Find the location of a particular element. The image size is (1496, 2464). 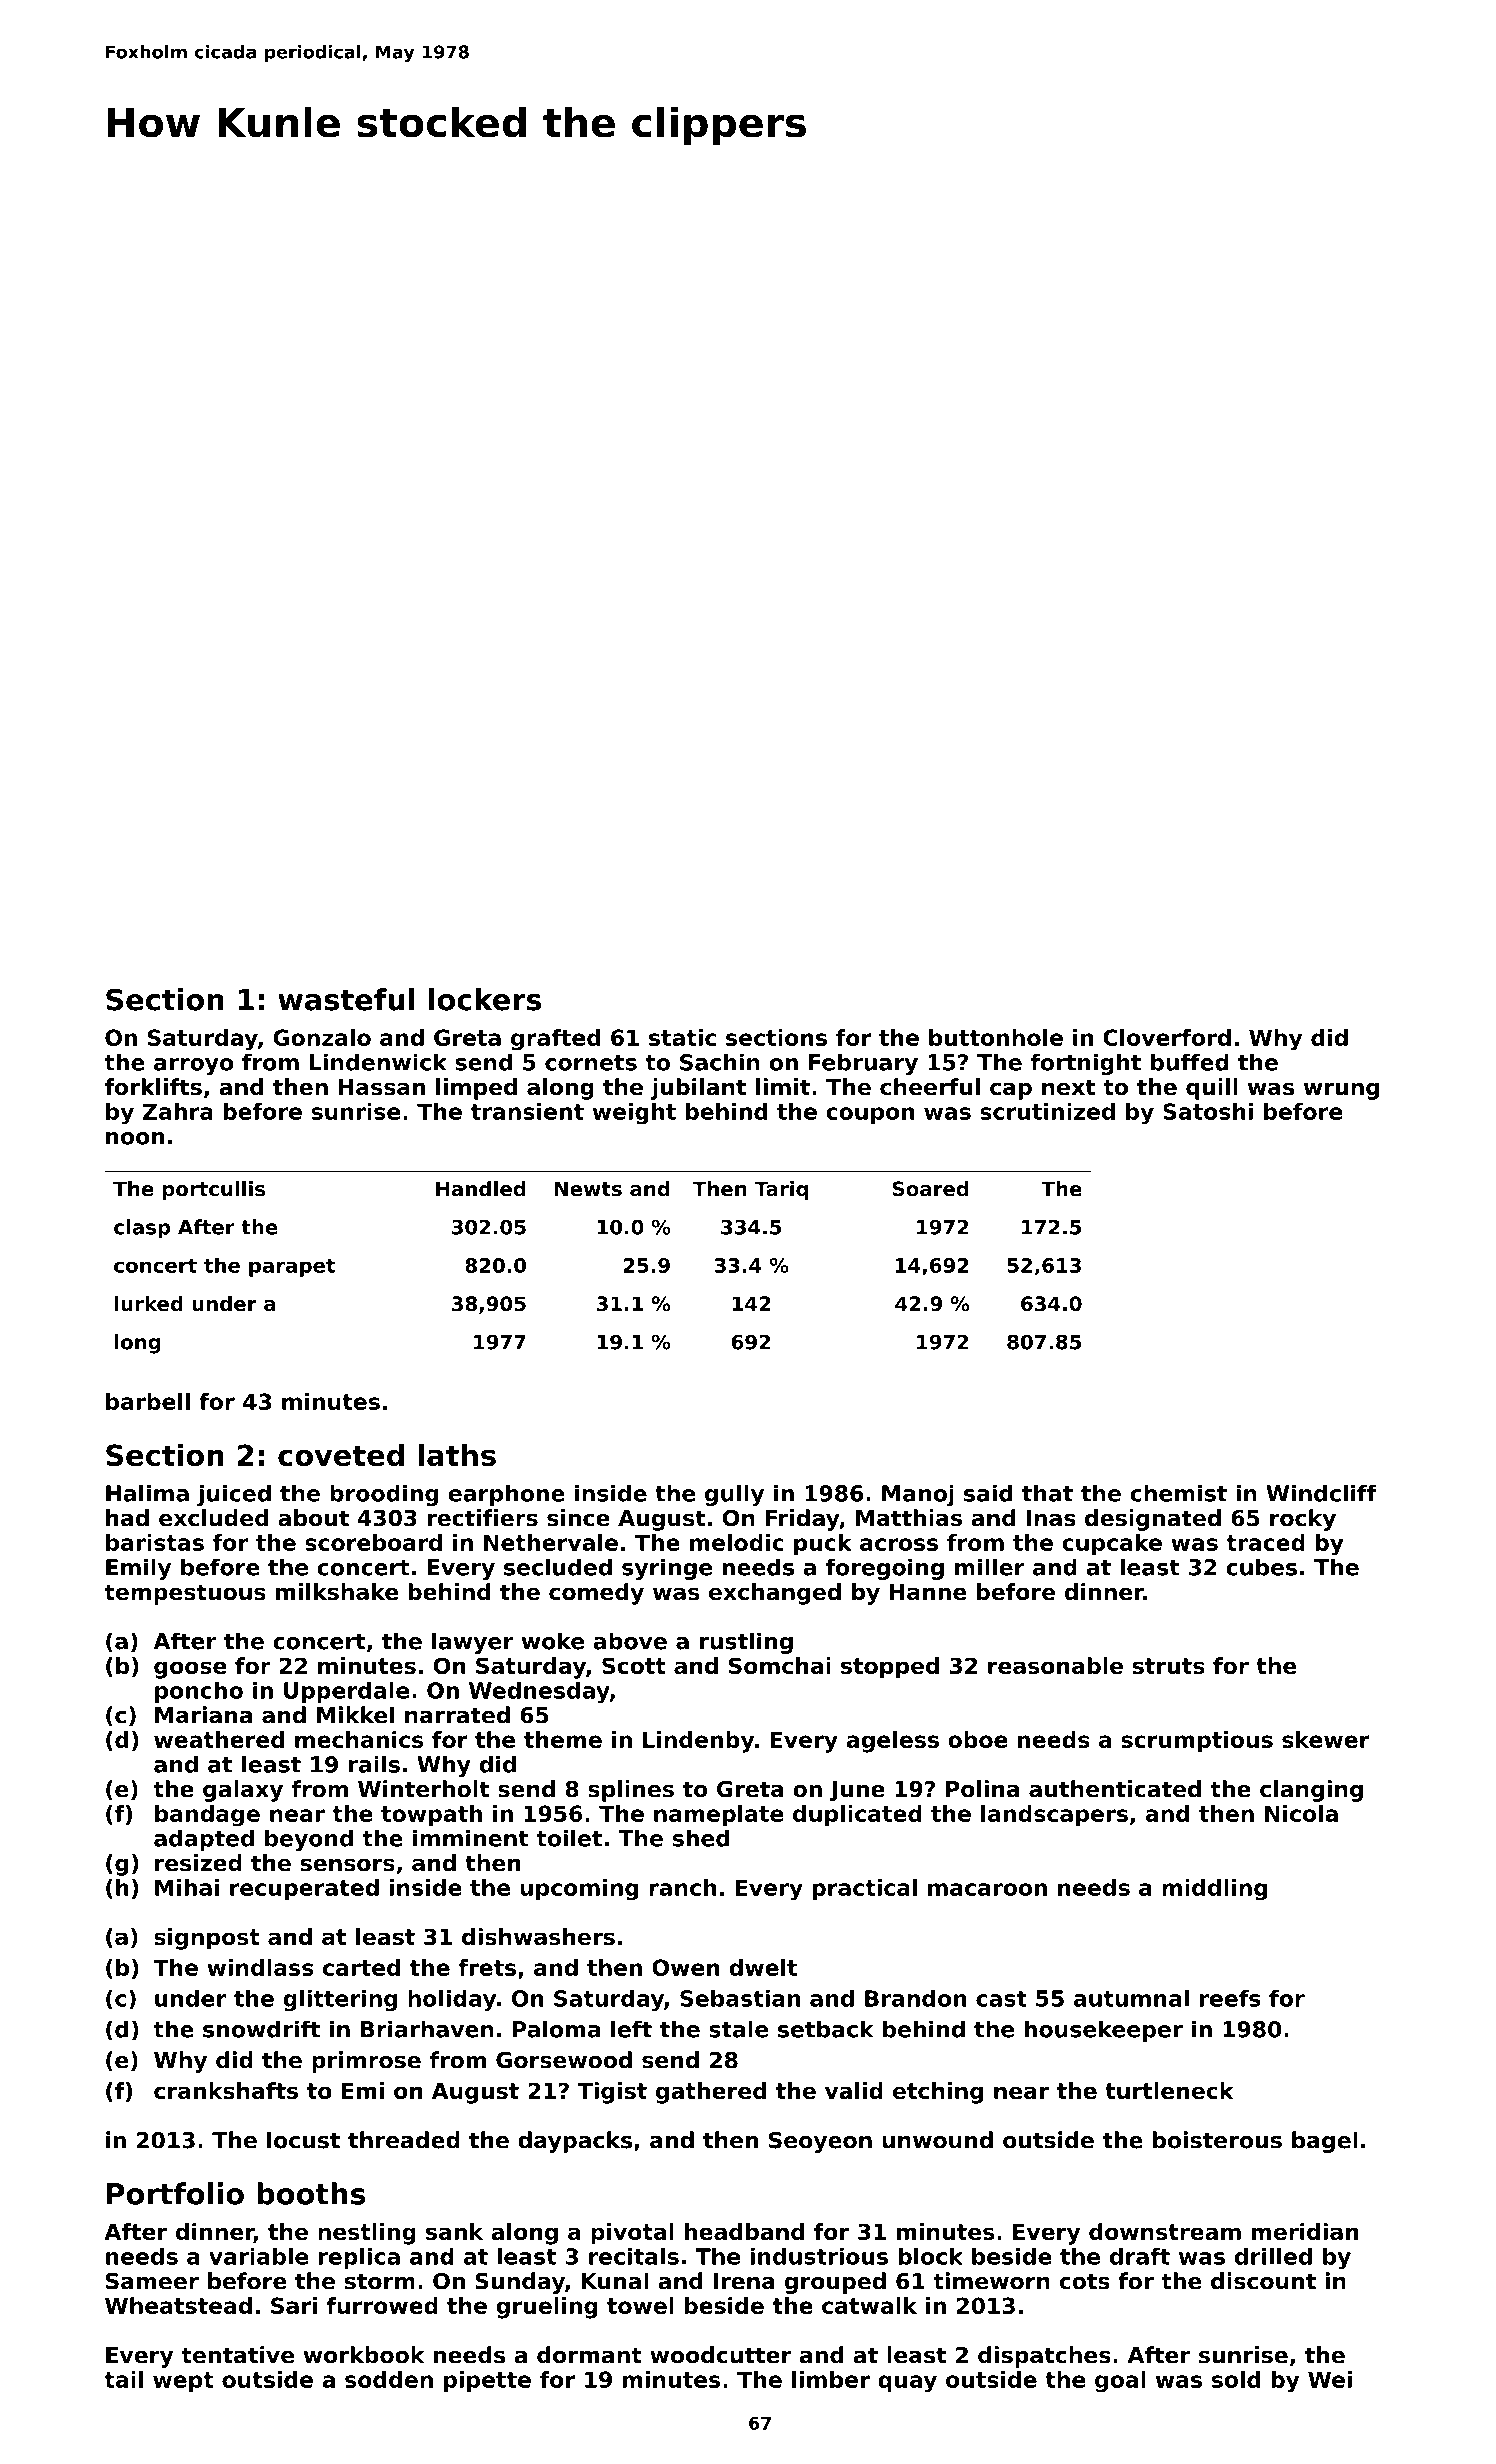

wrung is located at coordinates (1341, 1091).
